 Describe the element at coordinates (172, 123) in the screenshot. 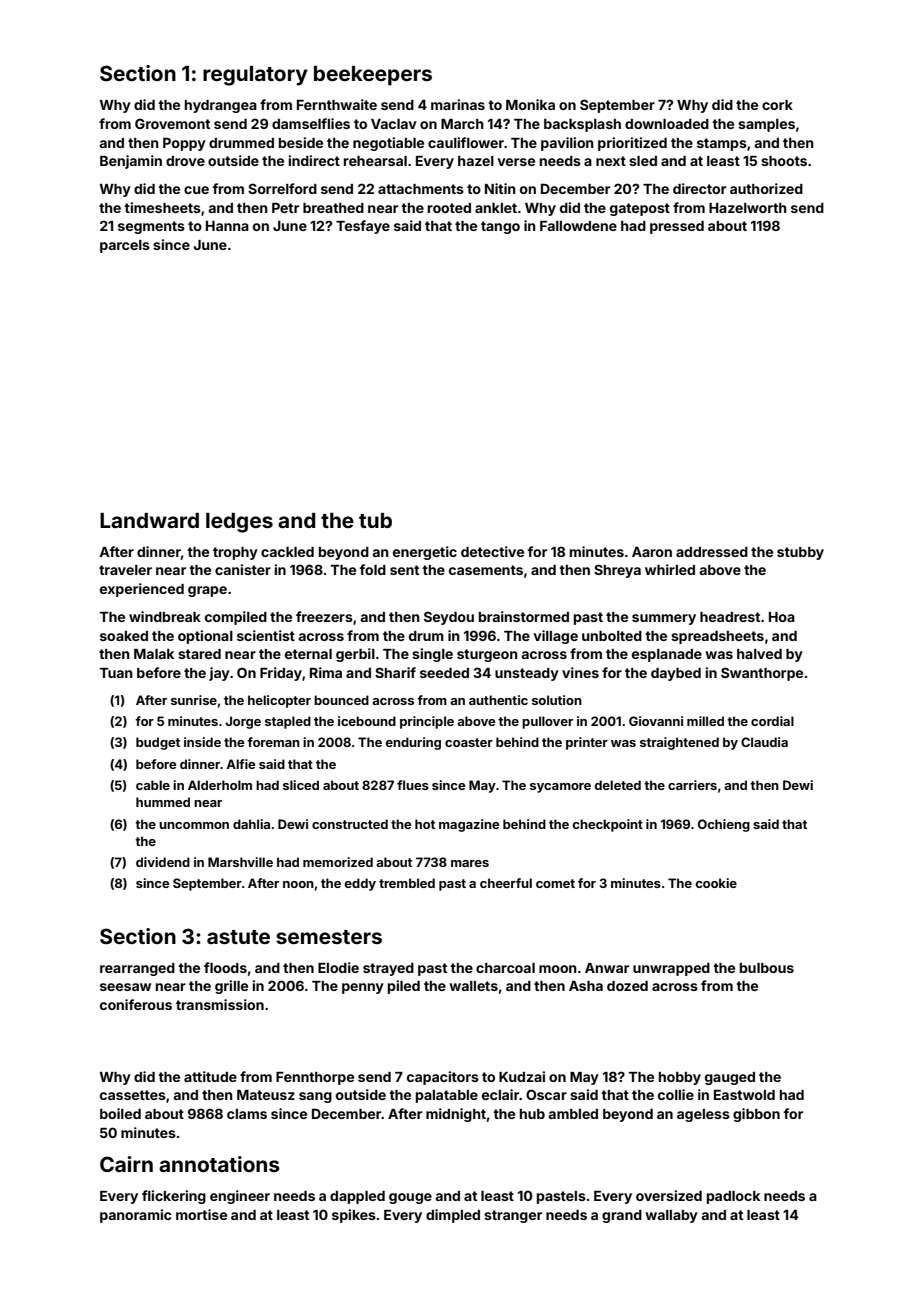

I see `Grovemont` at that location.
